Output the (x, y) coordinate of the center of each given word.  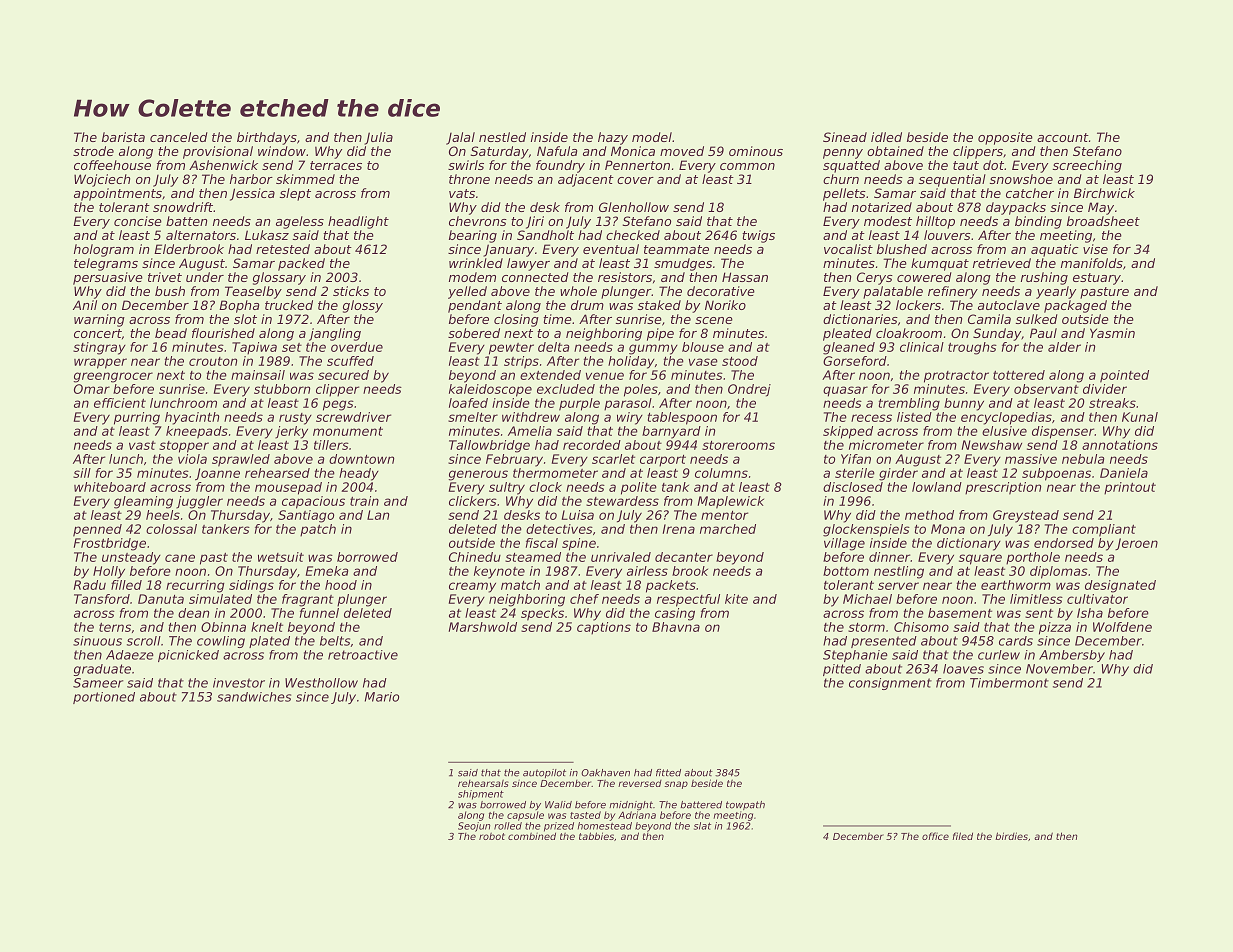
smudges (683, 264)
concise (138, 221)
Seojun (474, 827)
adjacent (586, 180)
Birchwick (1104, 193)
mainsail (258, 375)
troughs (972, 348)
